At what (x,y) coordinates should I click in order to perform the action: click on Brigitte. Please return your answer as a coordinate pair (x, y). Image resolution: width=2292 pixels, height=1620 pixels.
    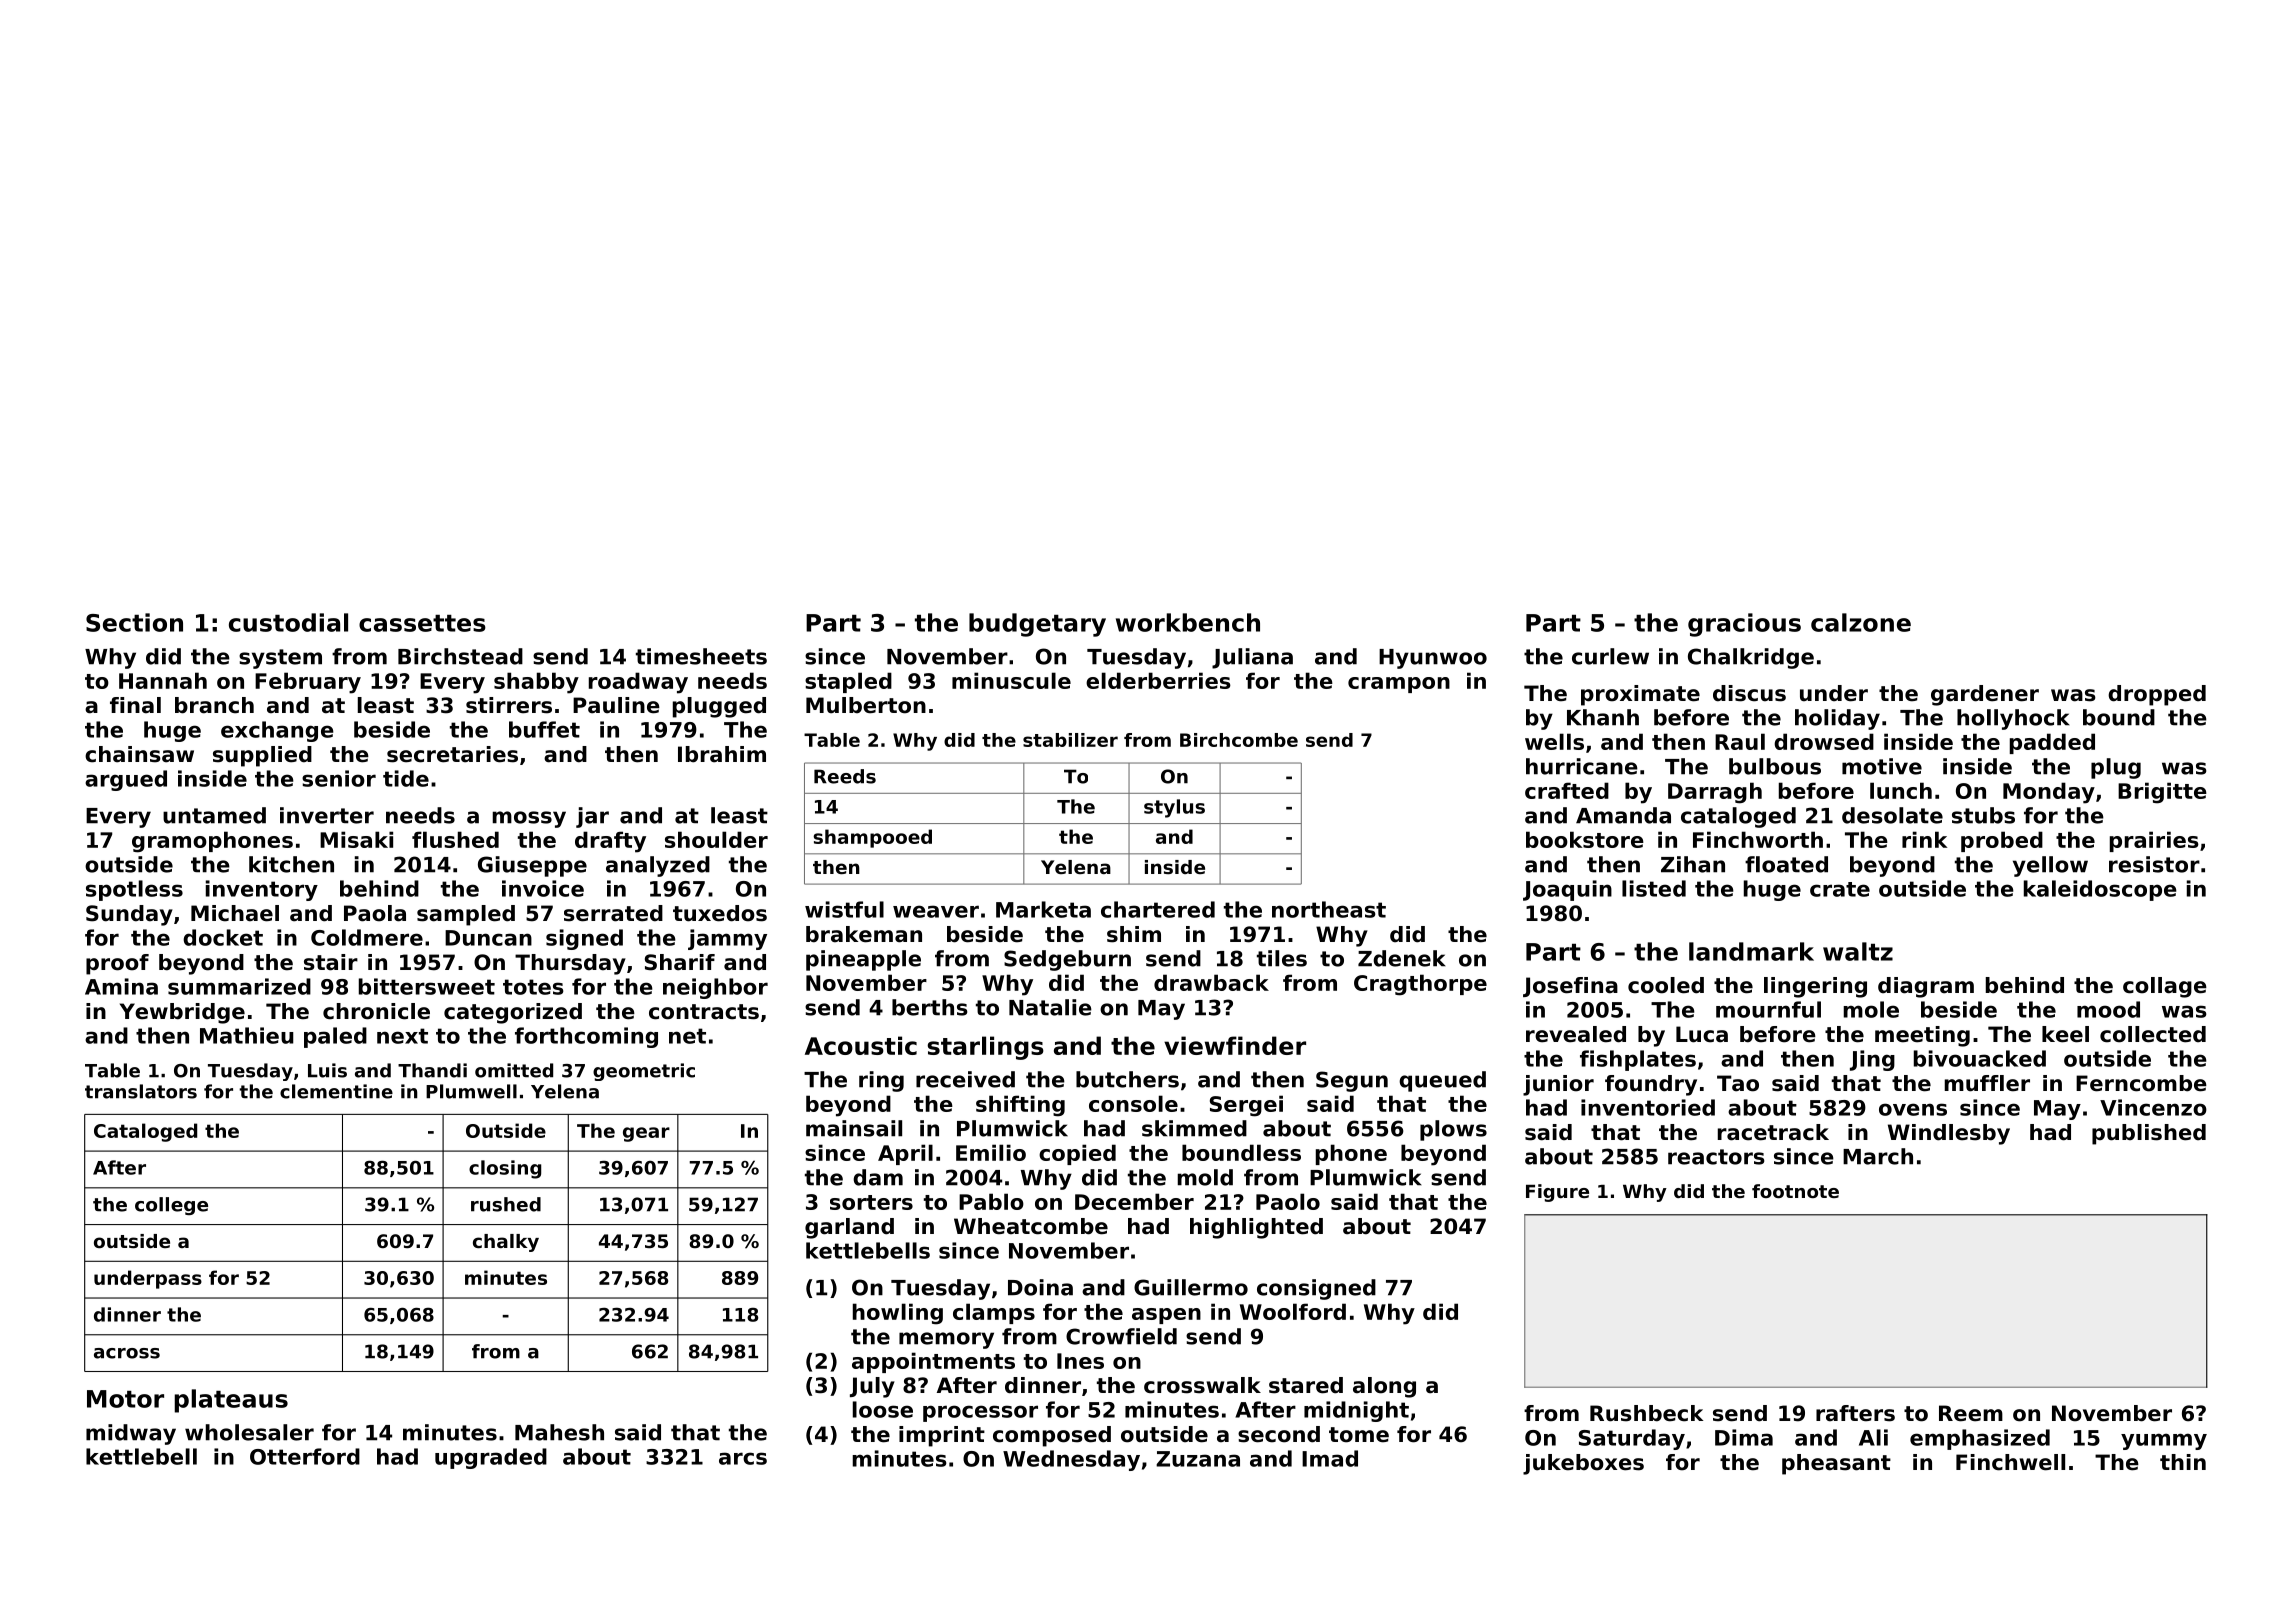
    Looking at the image, I should click on (2162, 793).
